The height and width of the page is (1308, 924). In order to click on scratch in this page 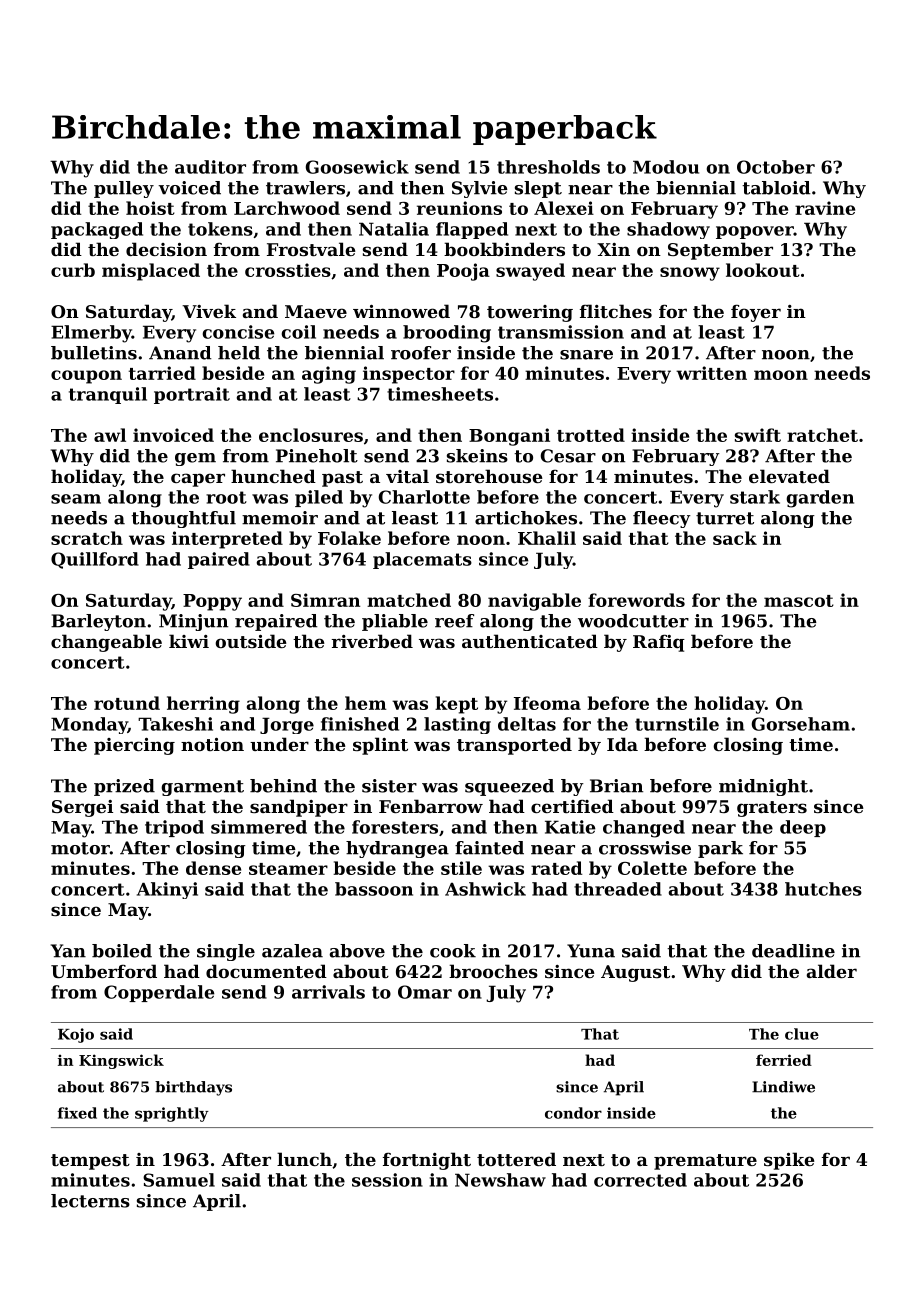, I will do `click(87, 538)`.
